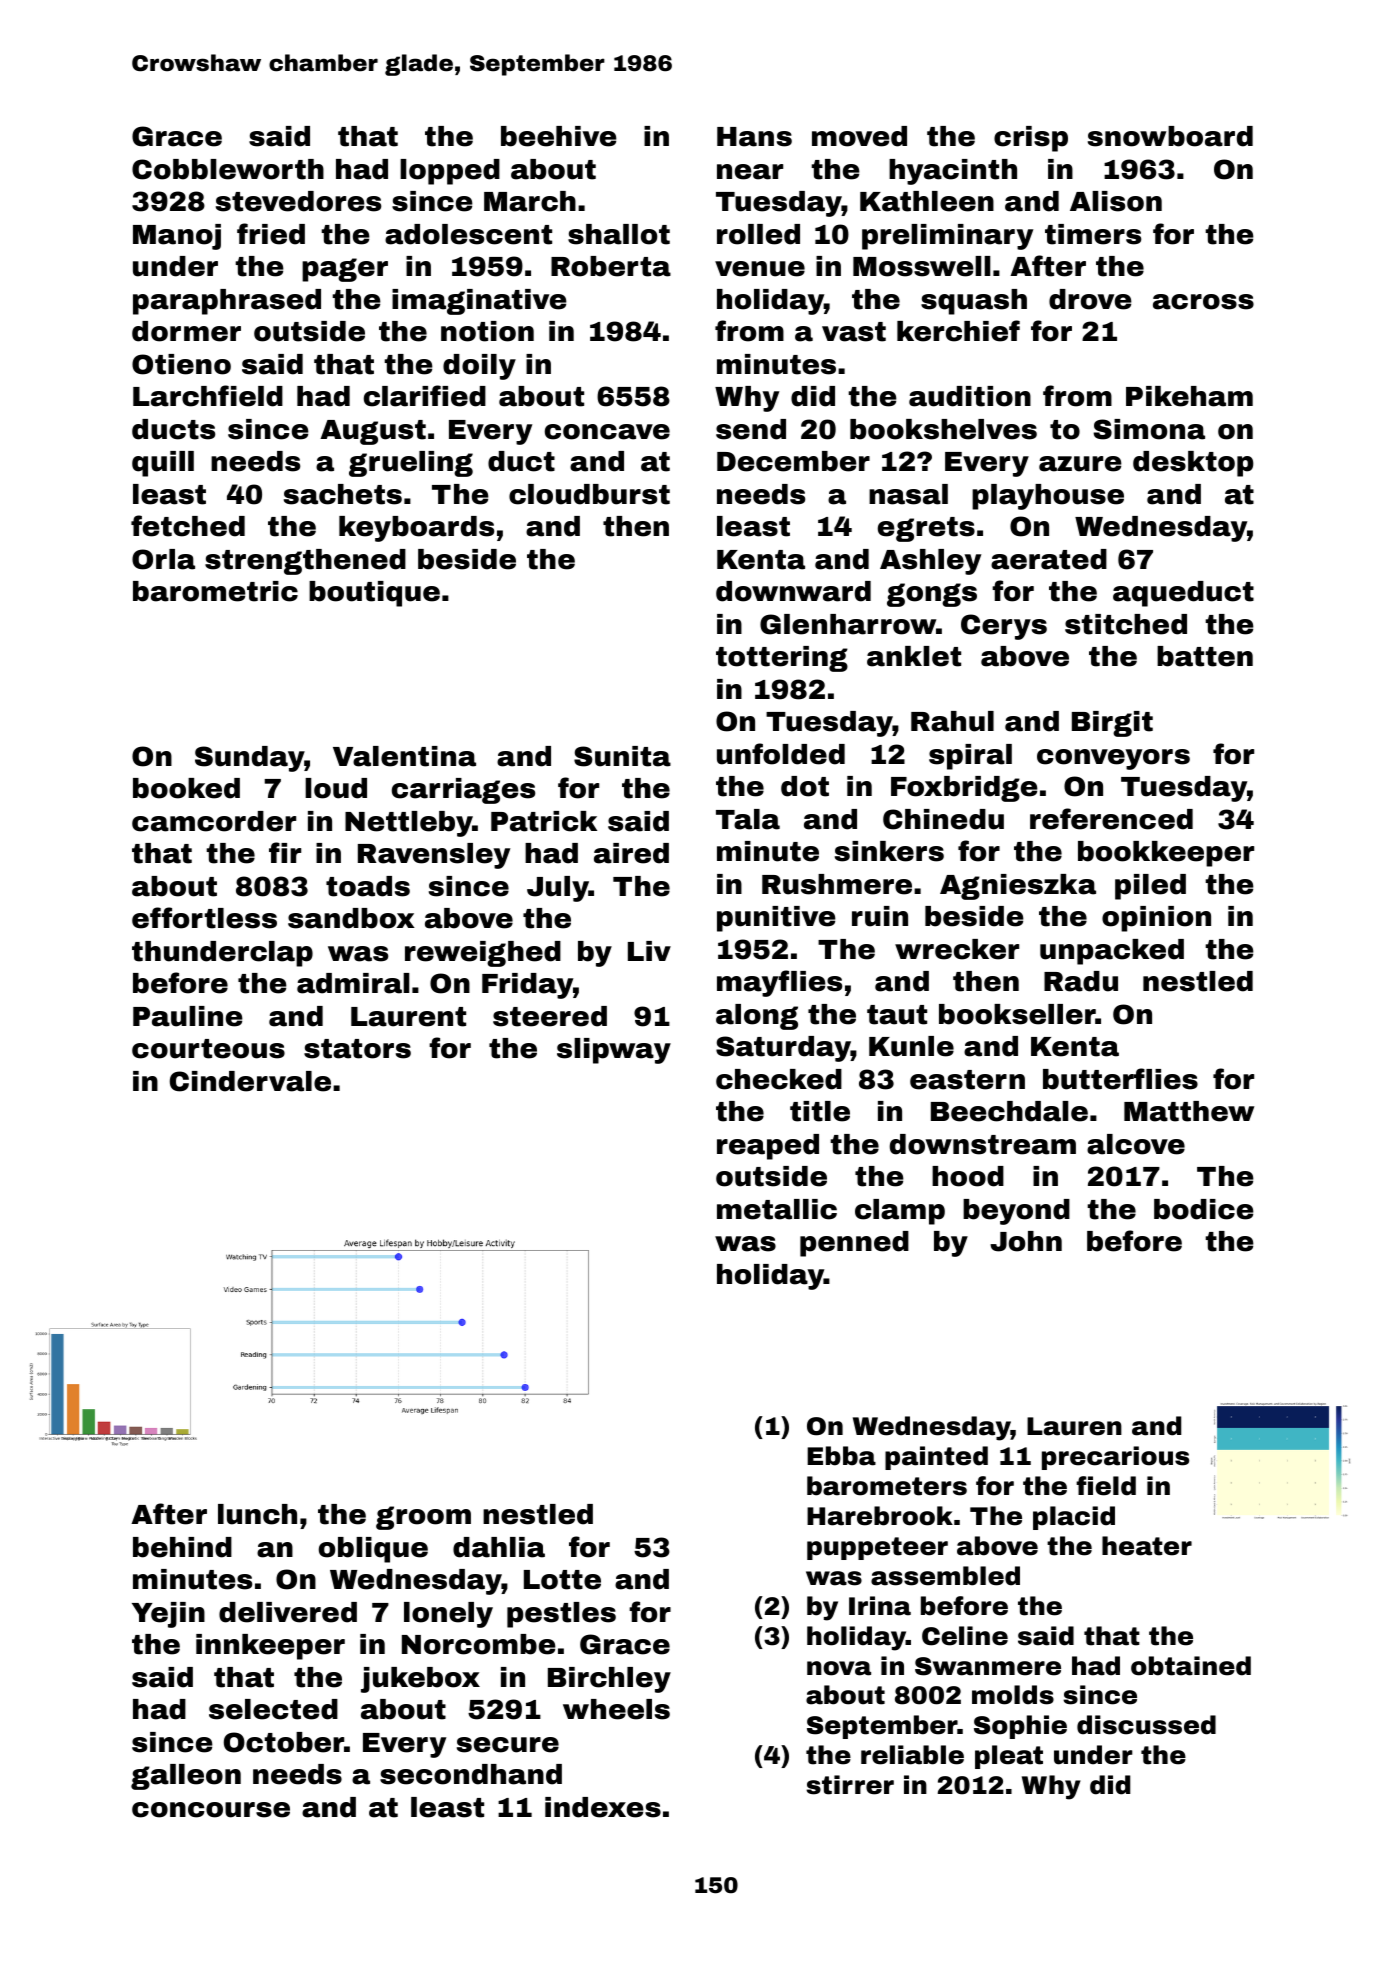 The width and height of the image is (1386, 1969). Describe the element at coordinates (250, 1081) in the image. I see `Cindervale` at that location.
